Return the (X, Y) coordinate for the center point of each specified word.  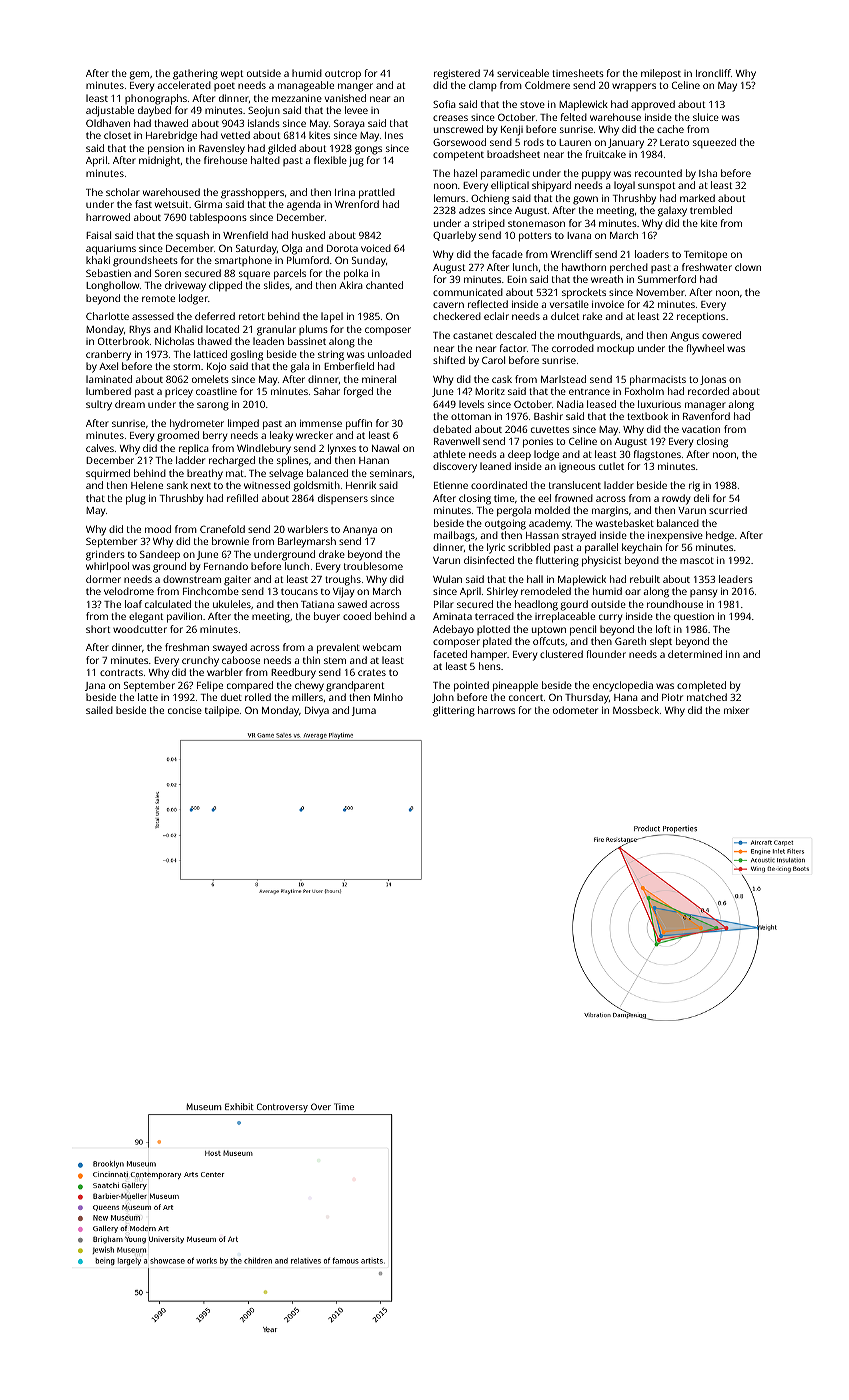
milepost (661, 74)
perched (629, 268)
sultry (99, 405)
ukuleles (232, 604)
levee (356, 110)
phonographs (156, 99)
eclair (496, 316)
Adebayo (453, 630)
